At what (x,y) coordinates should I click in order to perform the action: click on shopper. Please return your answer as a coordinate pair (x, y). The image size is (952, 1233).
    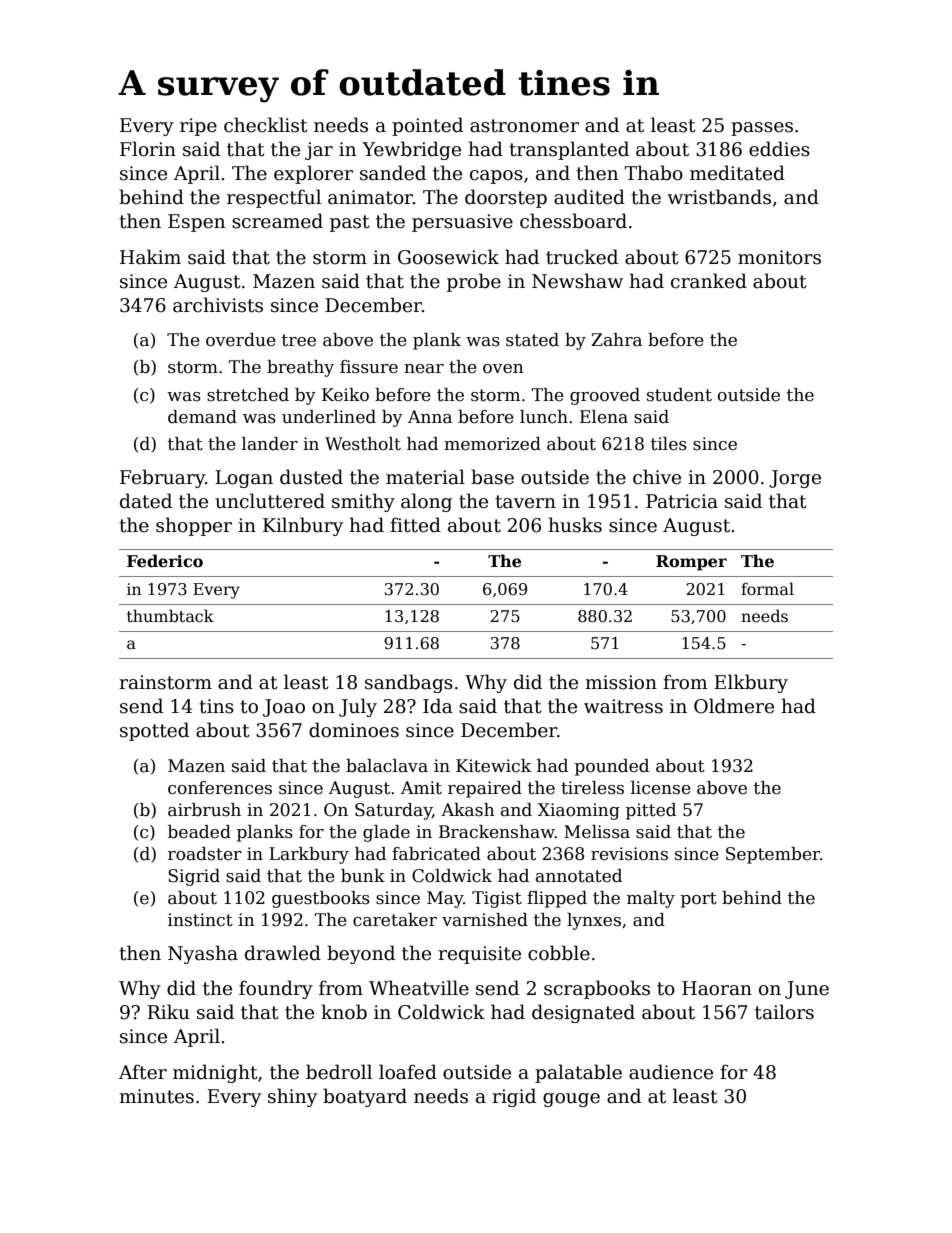
    Looking at the image, I should click on (194, 526).
